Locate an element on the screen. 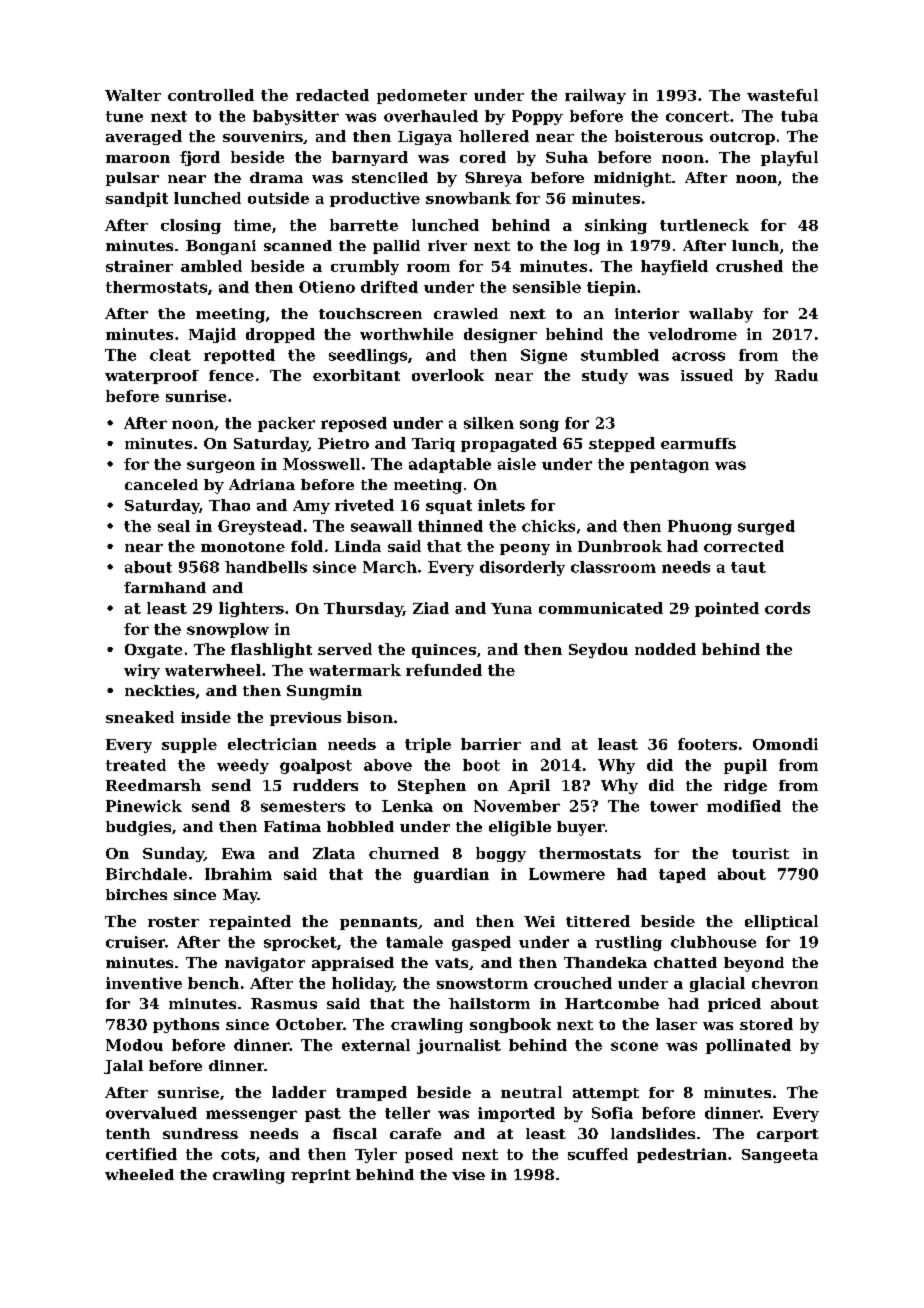 Image resolution: width=924 pixels, height=1308 pixels. pallid is located at coordinates (396, 247).
